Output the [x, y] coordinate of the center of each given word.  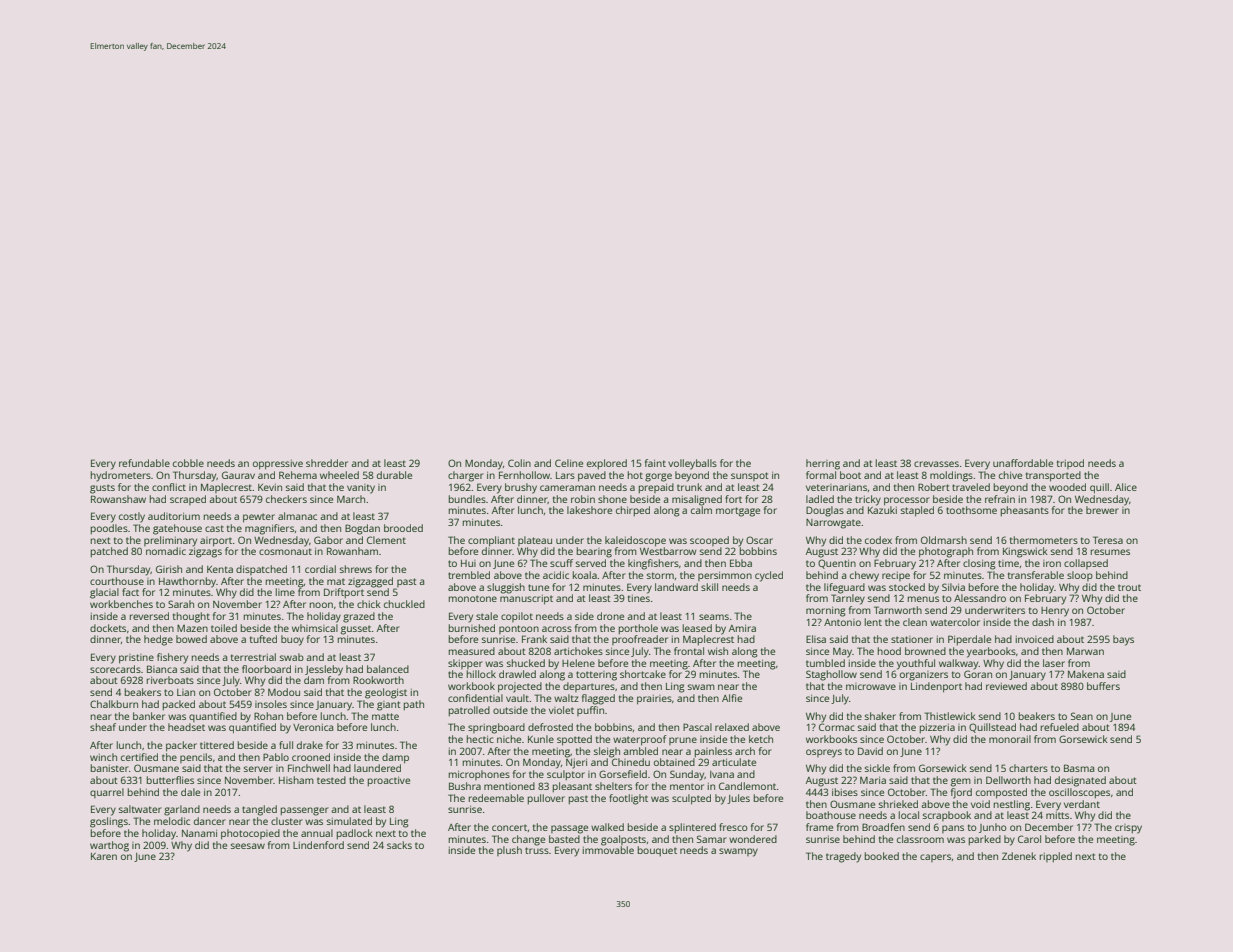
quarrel [107, 793]
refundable [144, 463]
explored [607, 464]
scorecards [115, 669]
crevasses [936, 464]
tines [639, 598]
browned [925, 651]
